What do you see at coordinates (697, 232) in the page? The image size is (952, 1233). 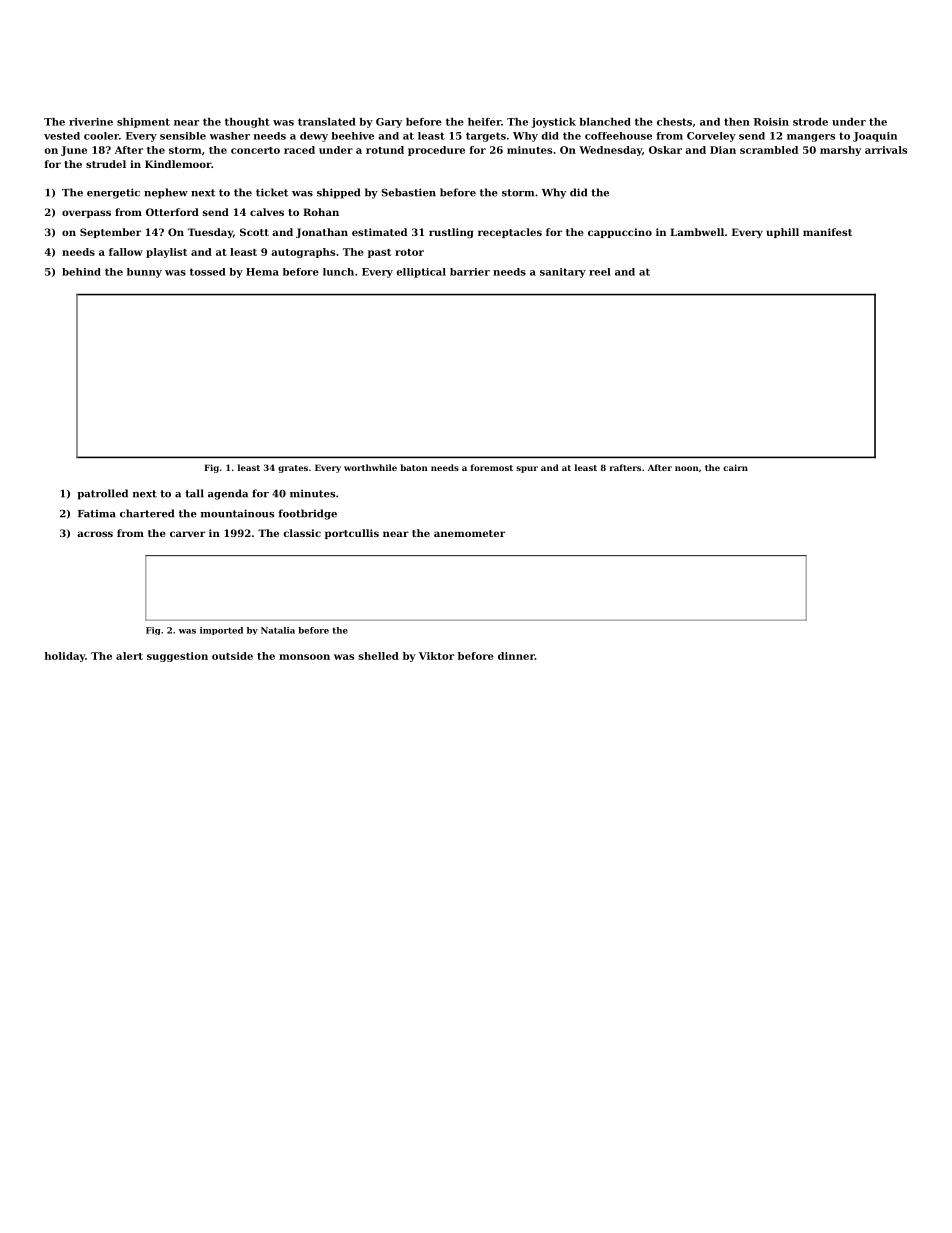 I see `Lambwell` at bounding box center [697, 232].
